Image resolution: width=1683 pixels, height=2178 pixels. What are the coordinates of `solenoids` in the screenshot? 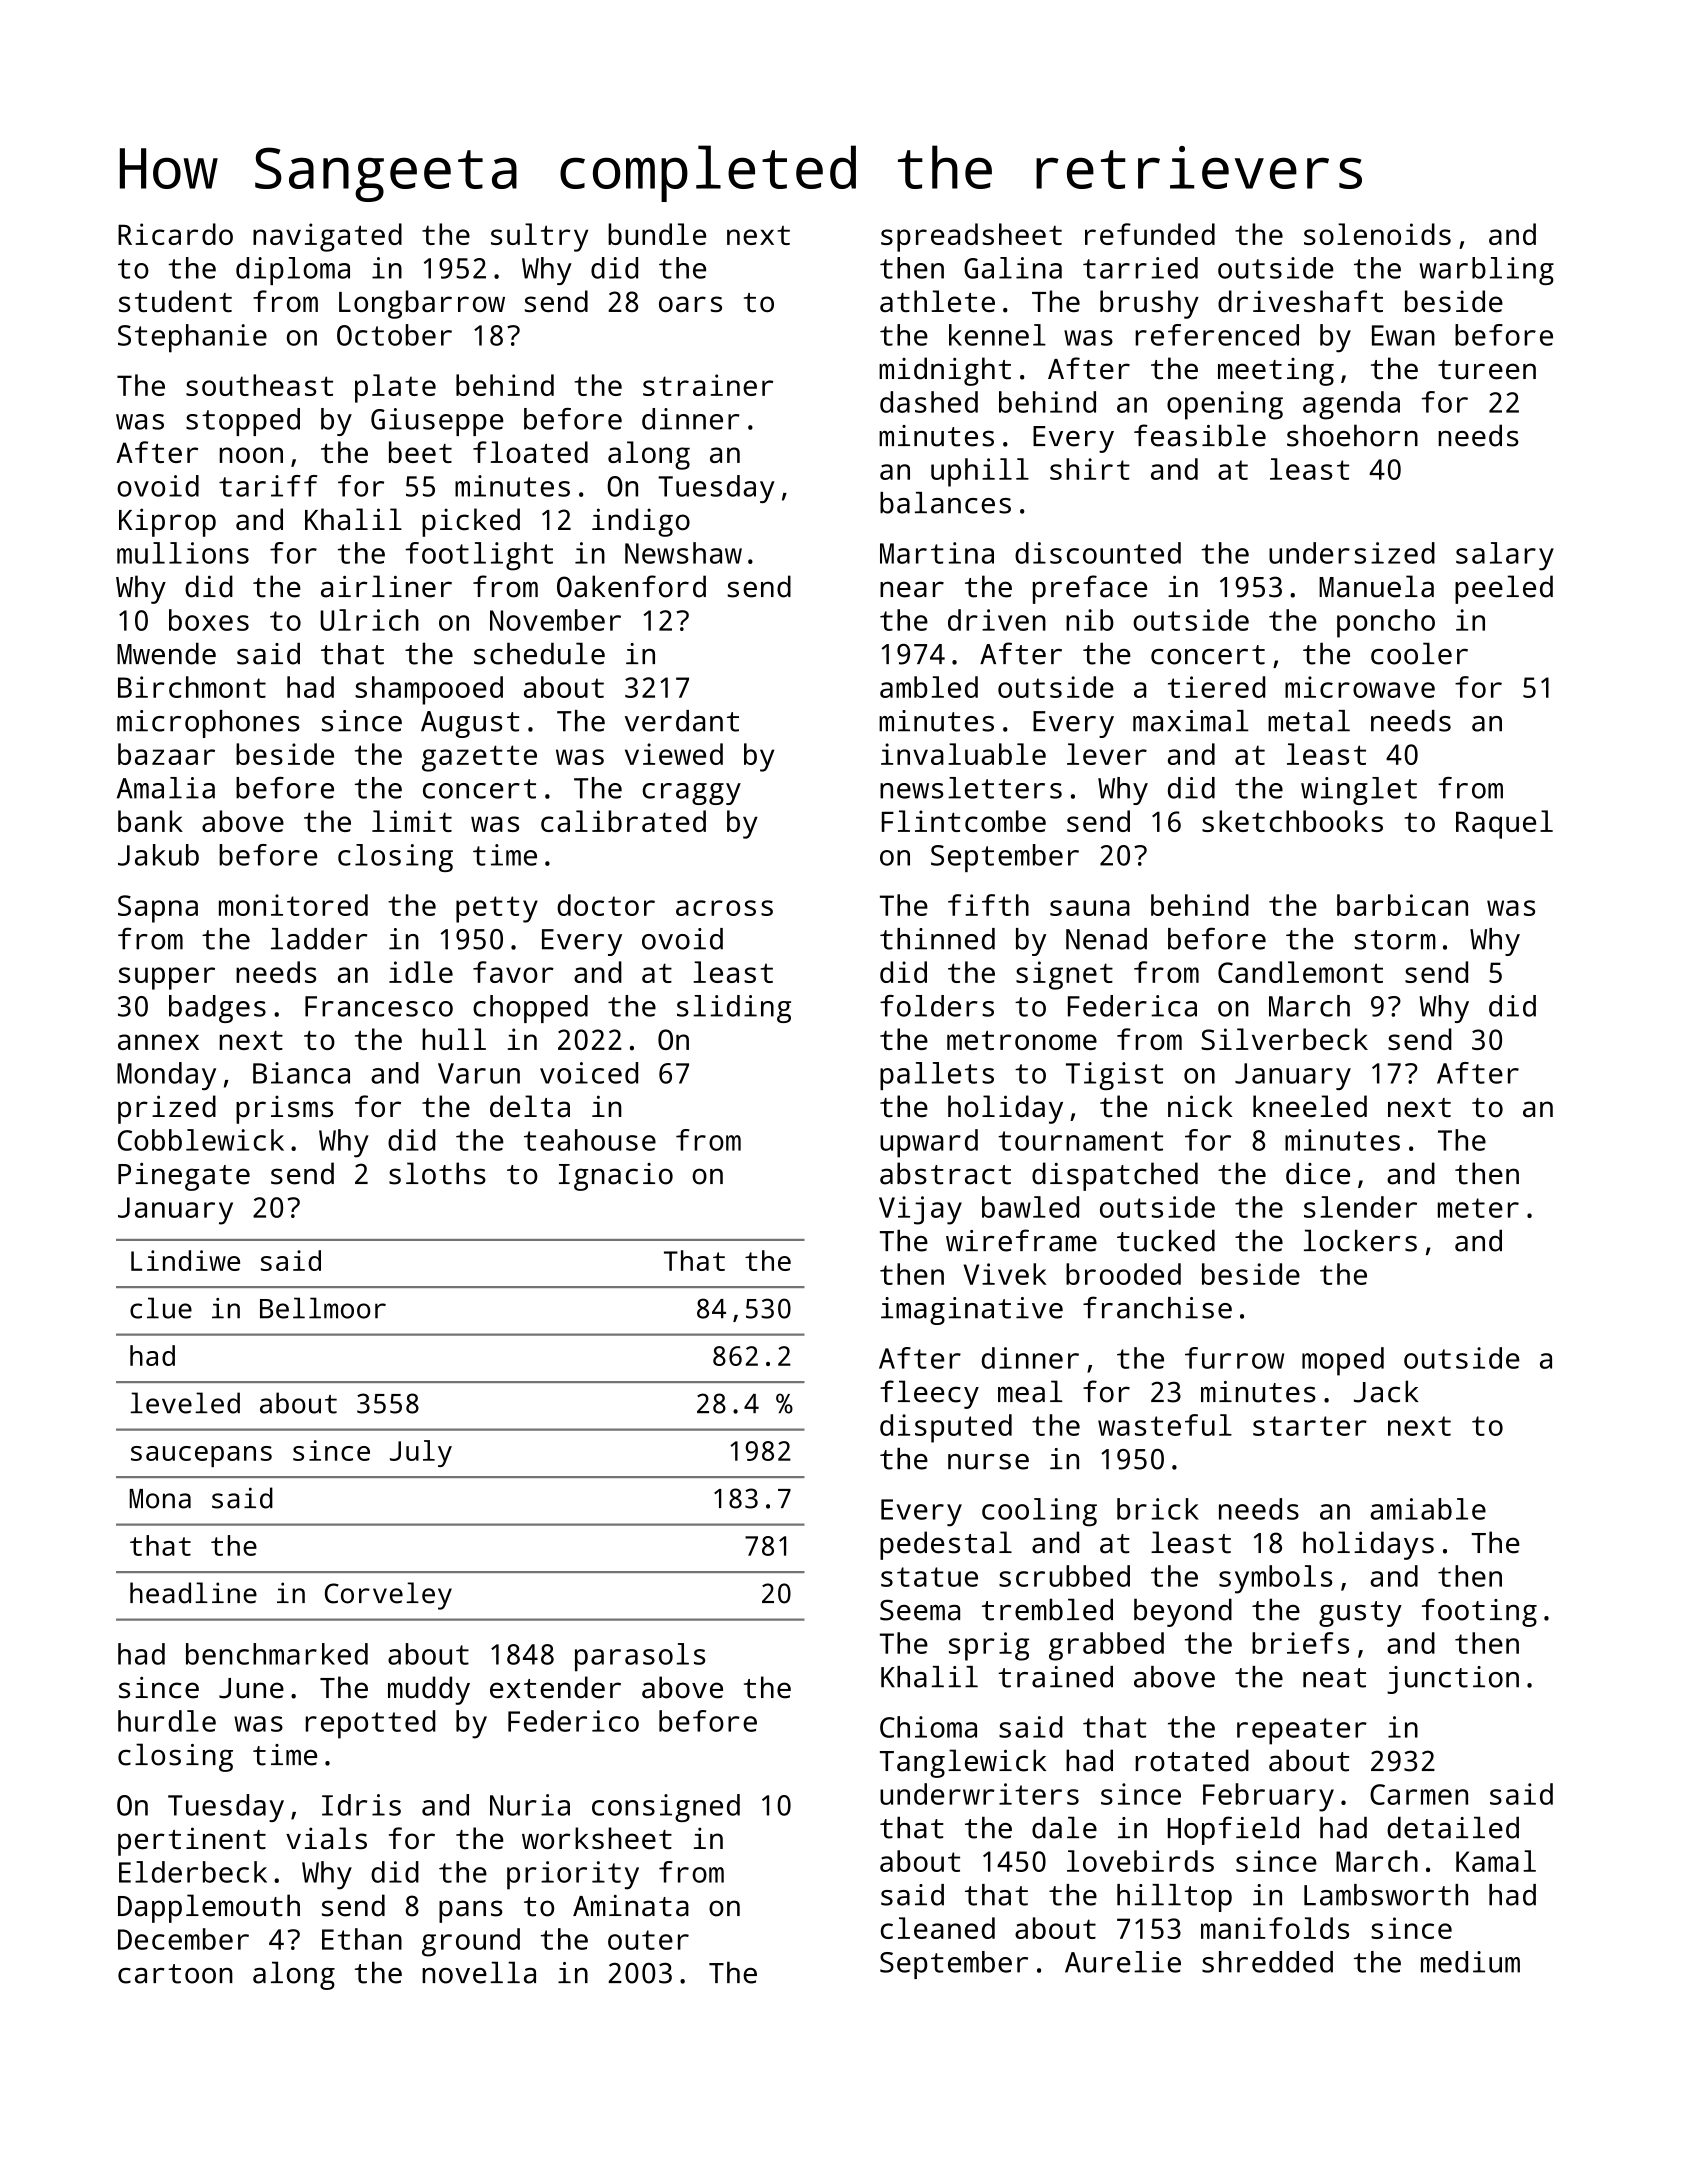 It's located at (1377, 234).
